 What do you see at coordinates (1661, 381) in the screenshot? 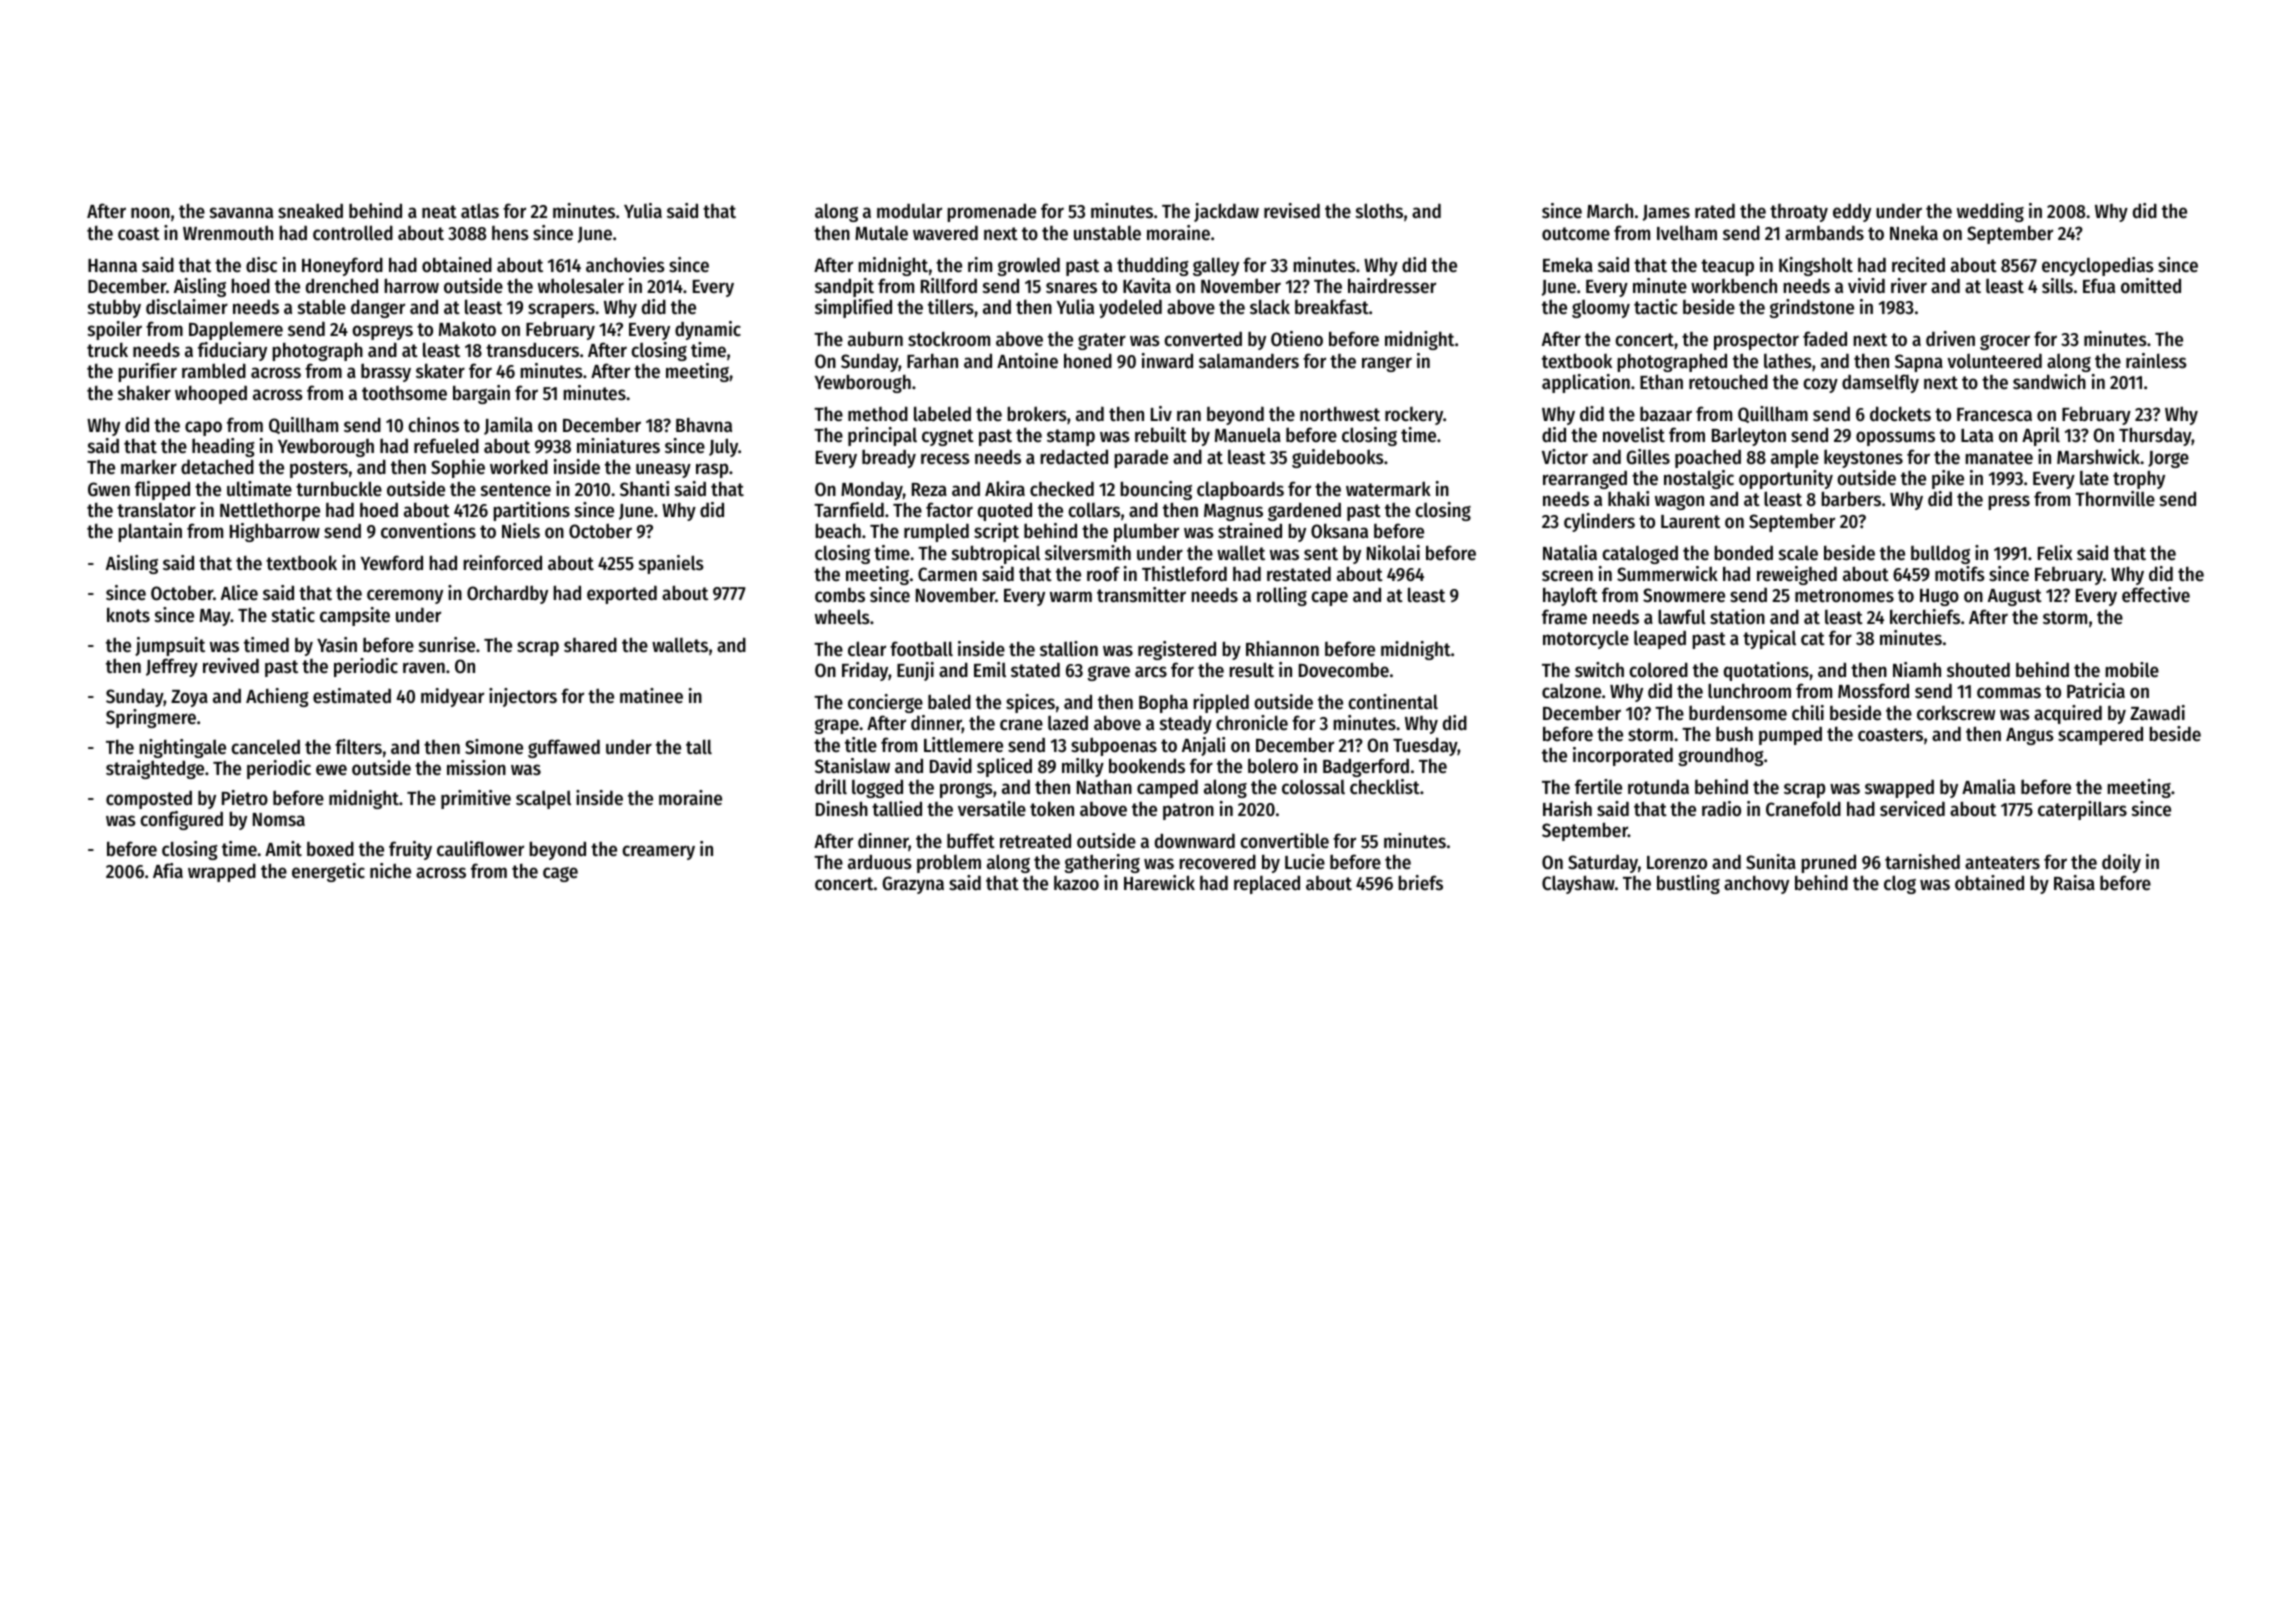
I see `Ethan` at bounding box center [1661, 381].
